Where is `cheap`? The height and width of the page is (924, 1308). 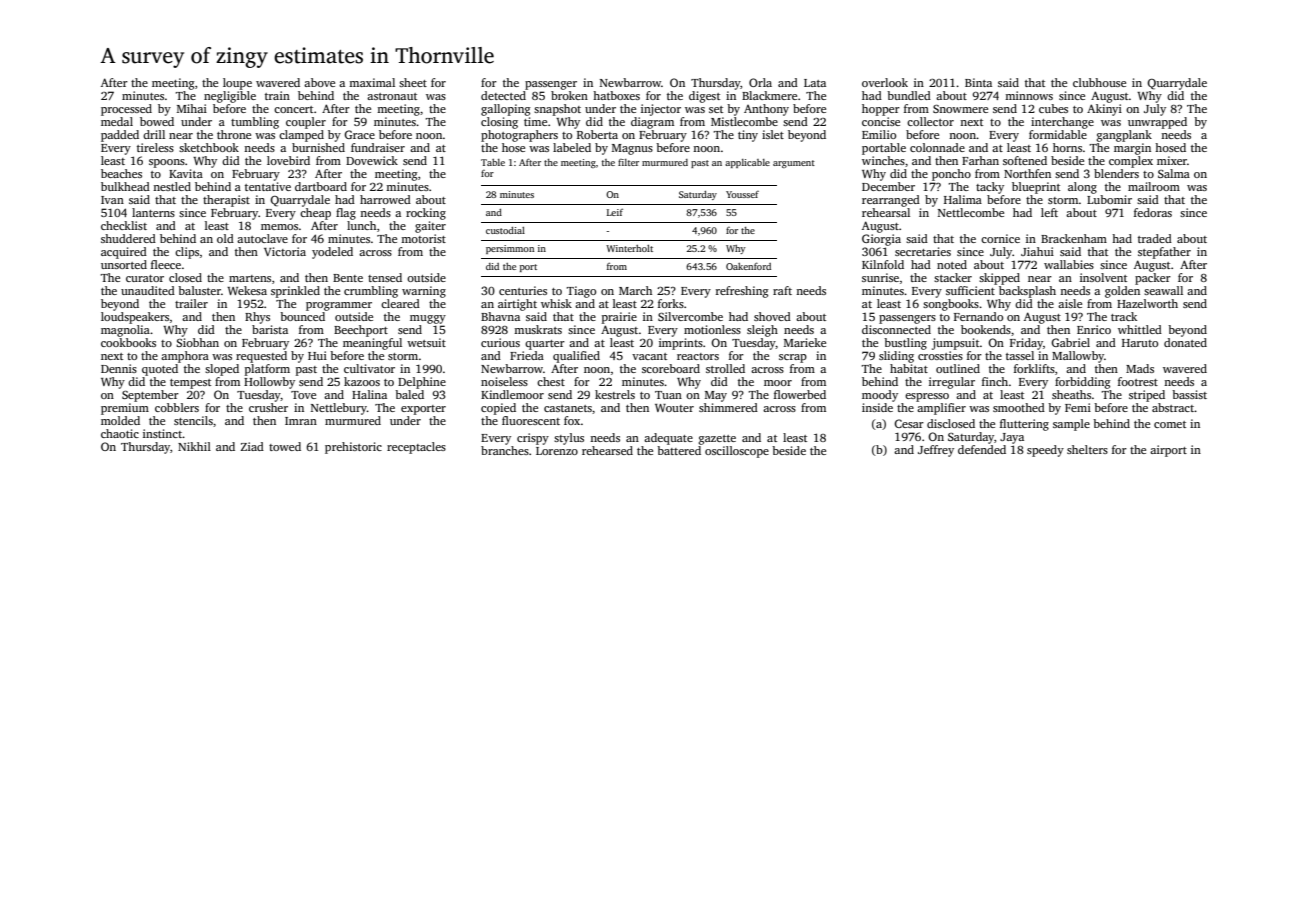 cheap is located at coordinates (315, 214).
